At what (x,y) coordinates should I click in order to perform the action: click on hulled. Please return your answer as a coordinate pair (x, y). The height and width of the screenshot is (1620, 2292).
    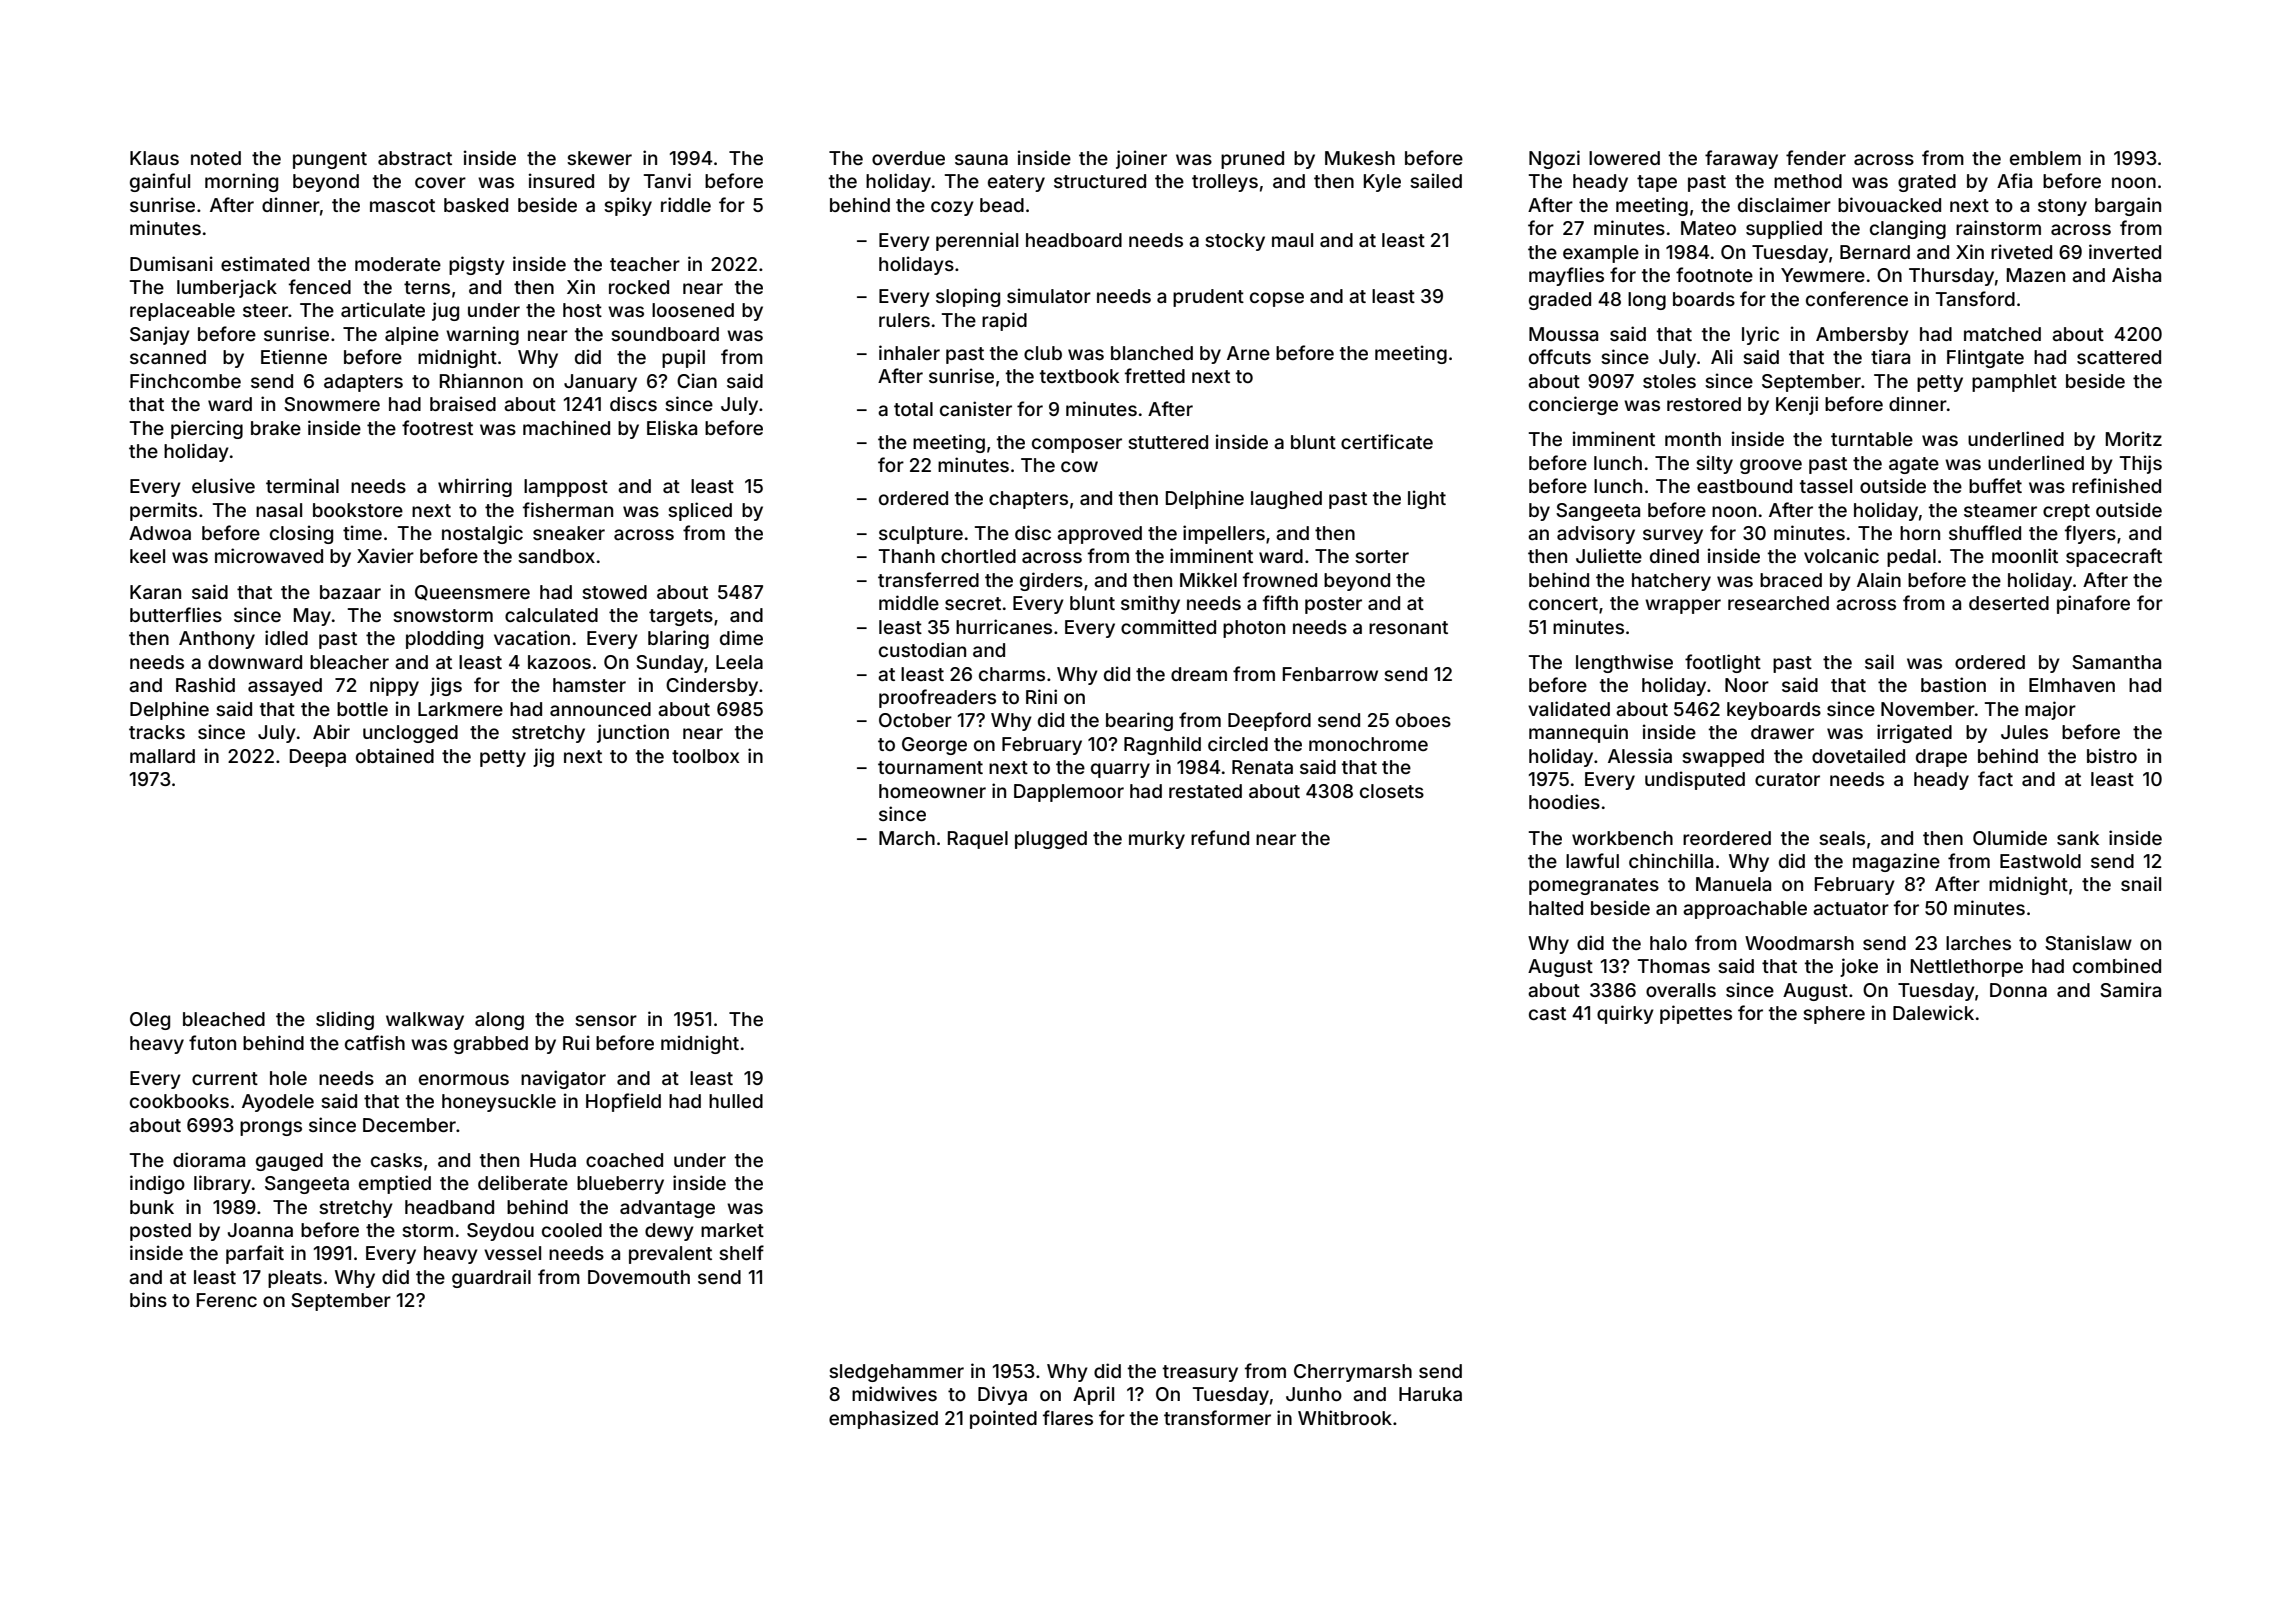
    Looking at the image, I should click on (736, 1101).
